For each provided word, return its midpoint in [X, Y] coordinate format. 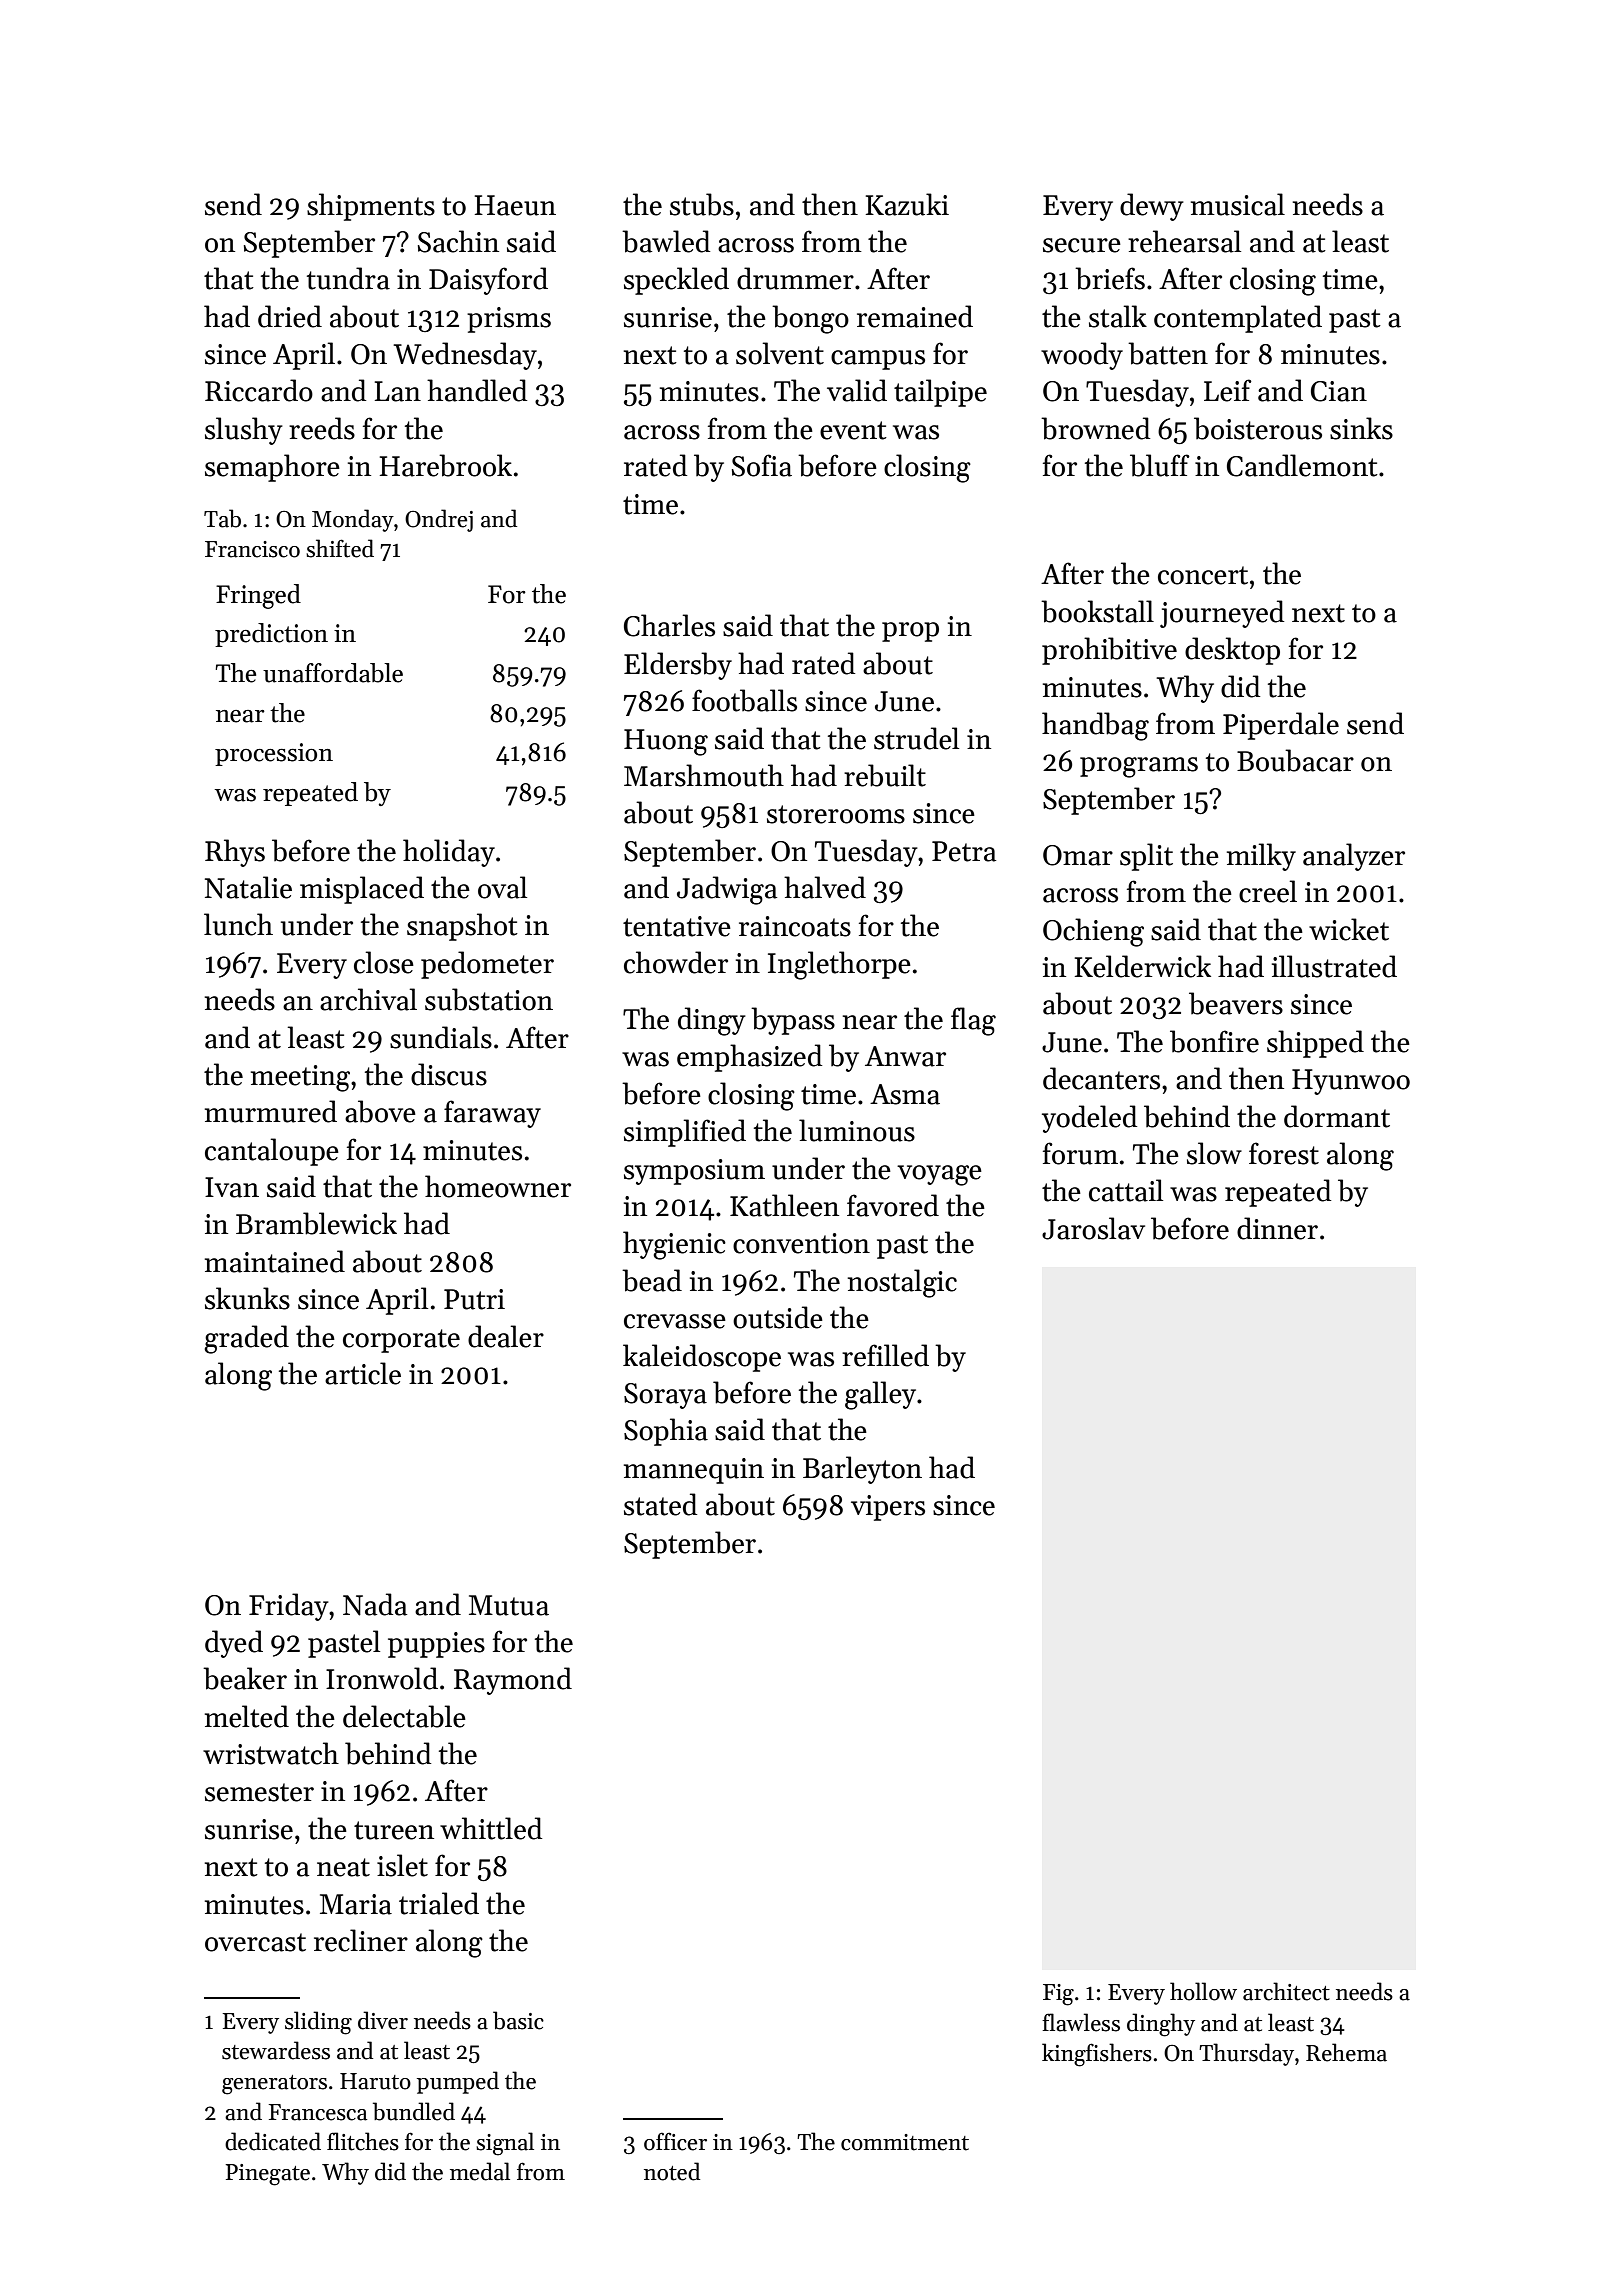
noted [672, 2171]
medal [480, 2171]
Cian [1339, 391]
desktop [1232, 651]
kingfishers [1097, 2055]
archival [368, 999]
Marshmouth [704, 775]
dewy [1152, 207]
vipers [888, 1508]
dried [290, 316]
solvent [780, 353]
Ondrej [439, 520]
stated [660, 1504]
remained [915, 316]
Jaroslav [1093, 1228]
